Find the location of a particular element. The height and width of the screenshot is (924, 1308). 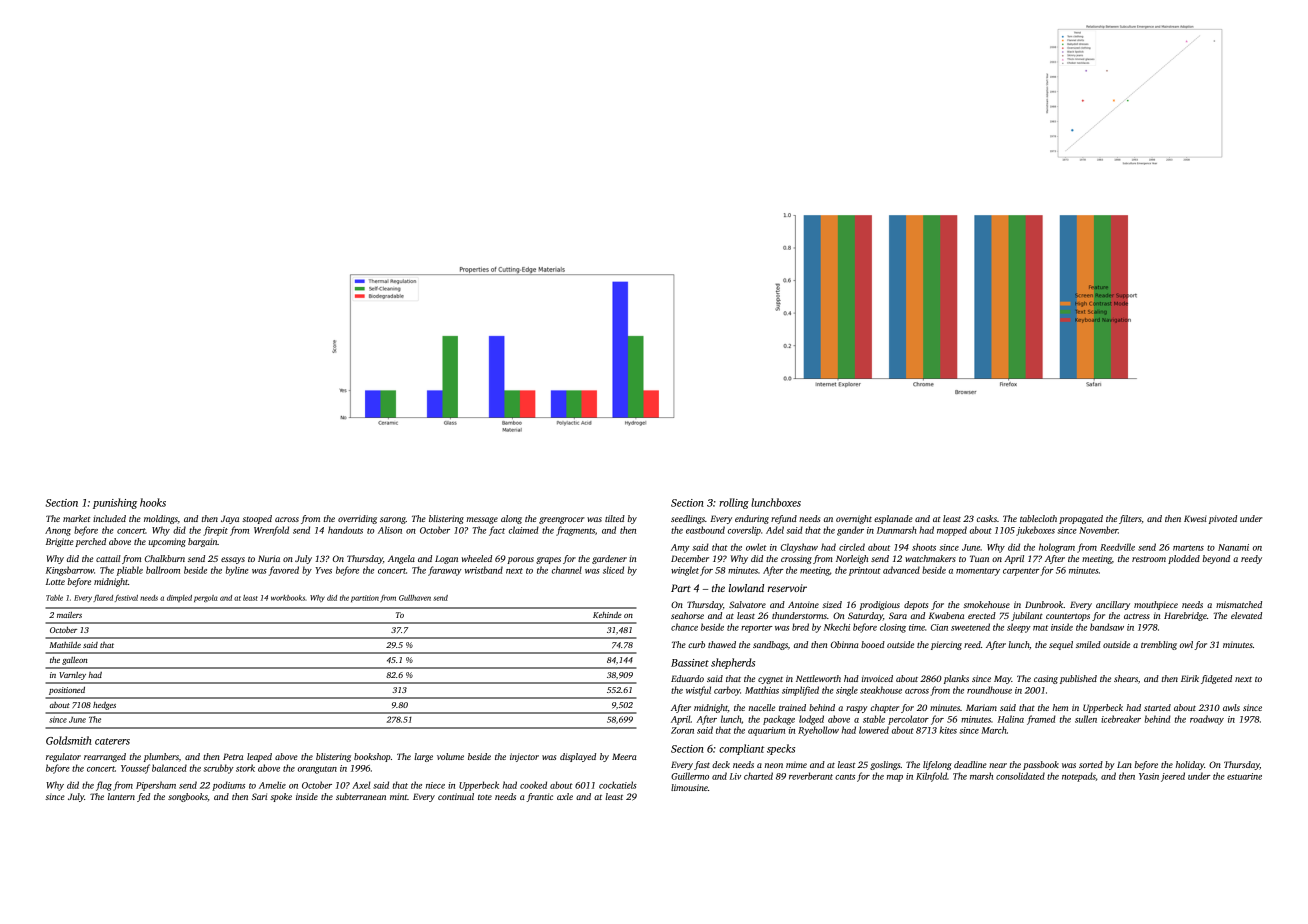

Pipersham is located at coordinates (156, 786).
